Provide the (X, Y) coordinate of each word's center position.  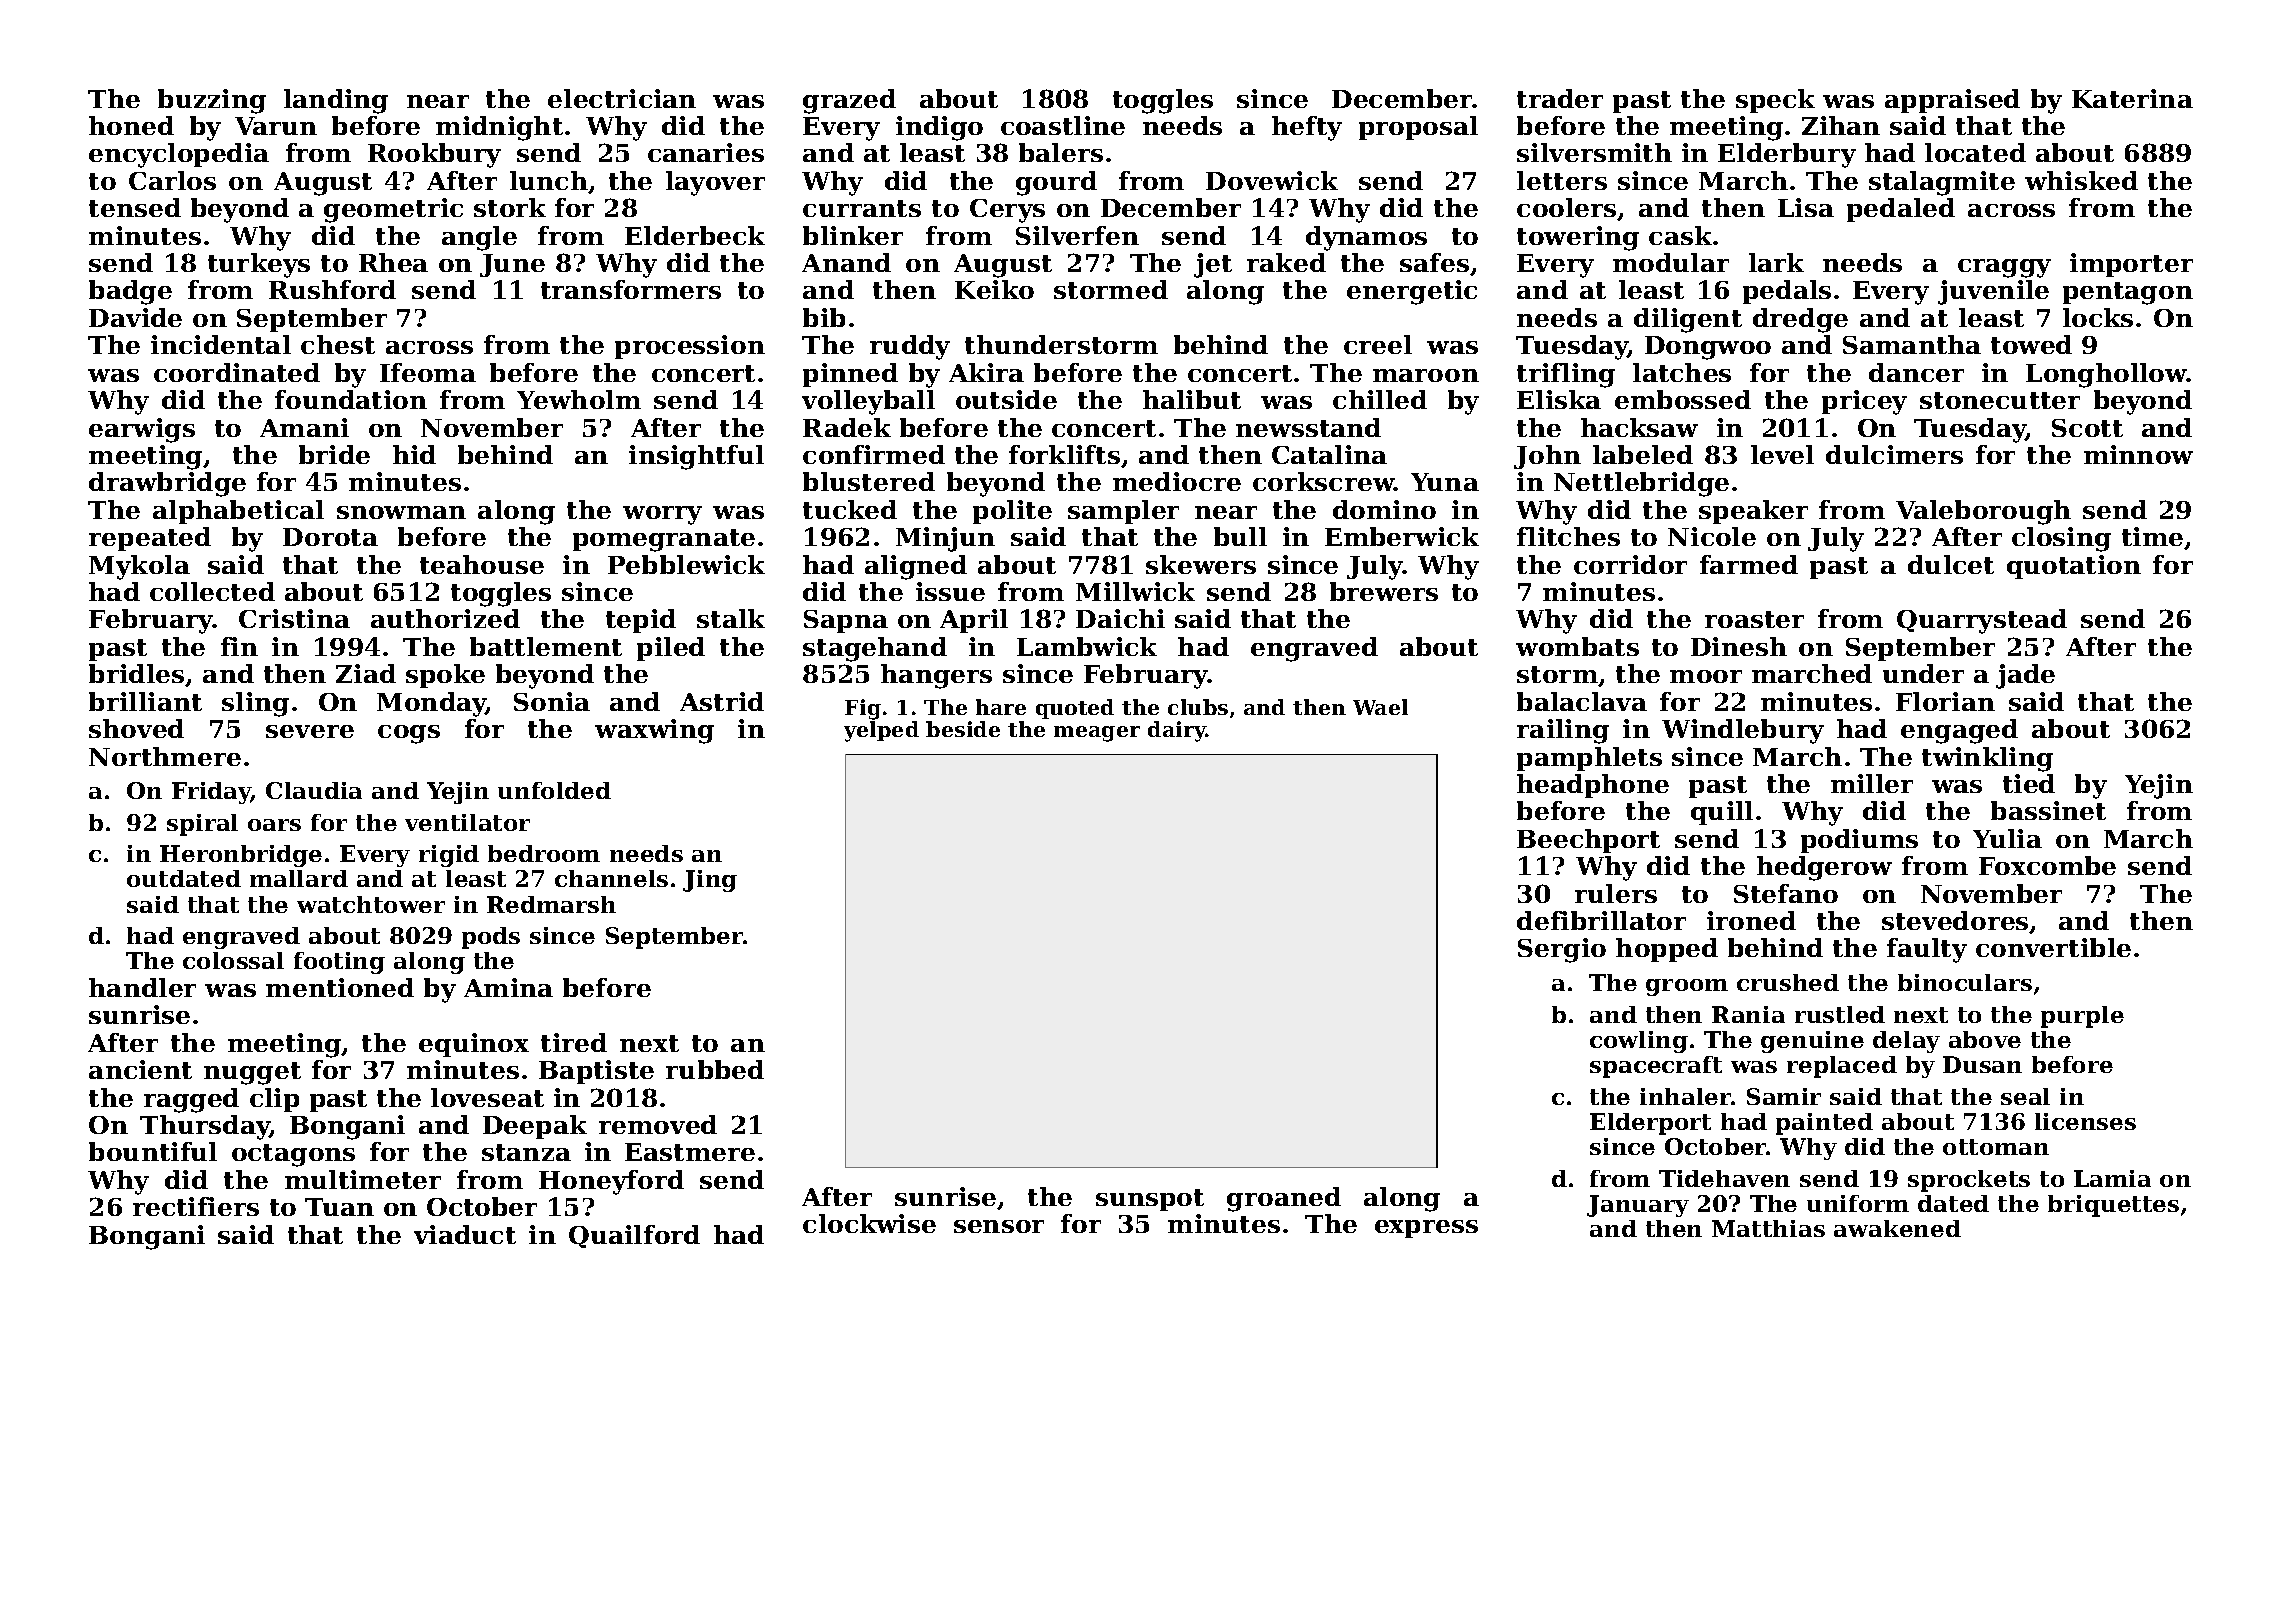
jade (2025, 676)
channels (611, 878)
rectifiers (196, 1206)
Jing (710, 881)
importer (2131, 265)
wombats (1577, 646)
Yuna (1445, 482)
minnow (2138, 454)
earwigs (142, 430)
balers (1061, 152)
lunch (549, 180)
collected (212, 591)
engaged (1959, 731)
